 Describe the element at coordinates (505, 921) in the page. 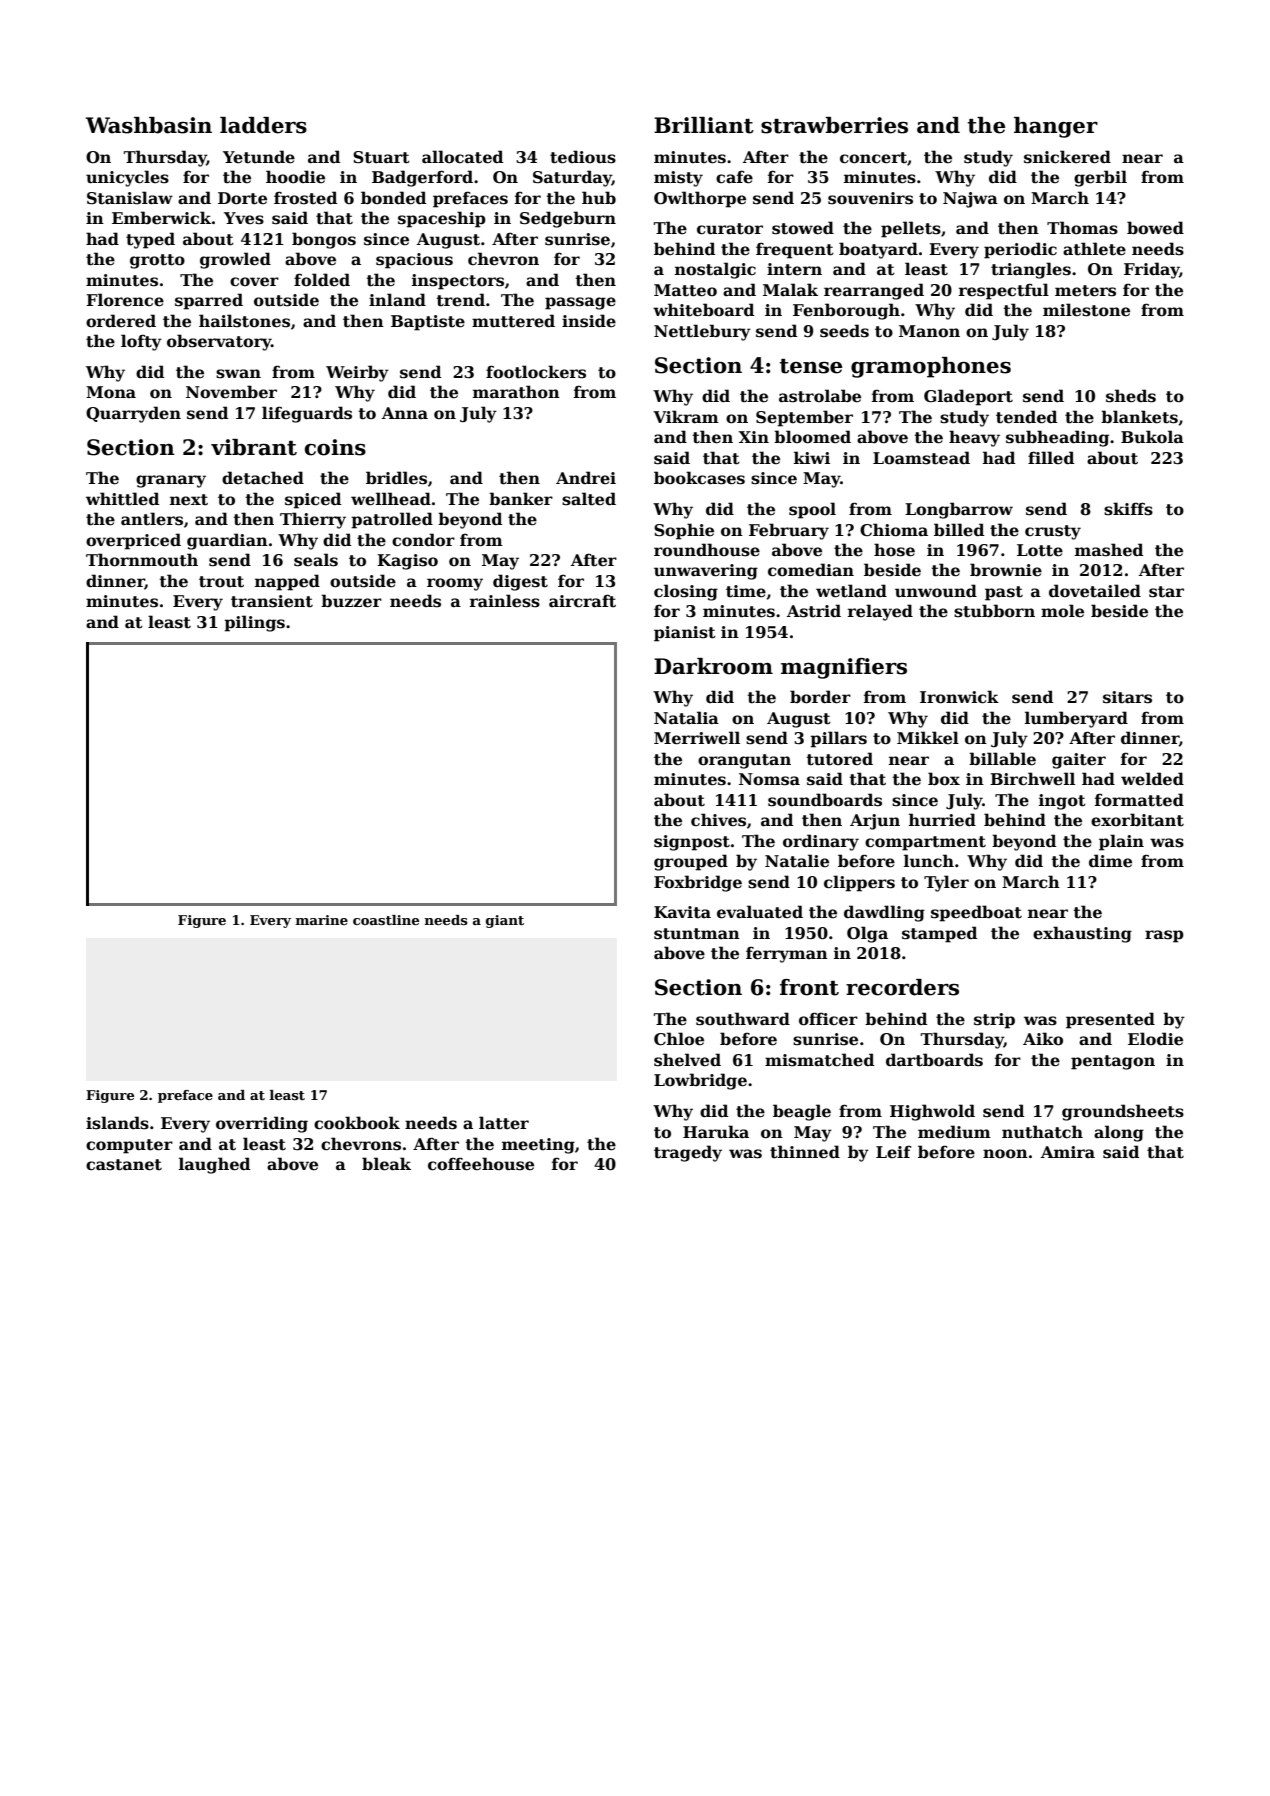

I see `giant` at that location.
